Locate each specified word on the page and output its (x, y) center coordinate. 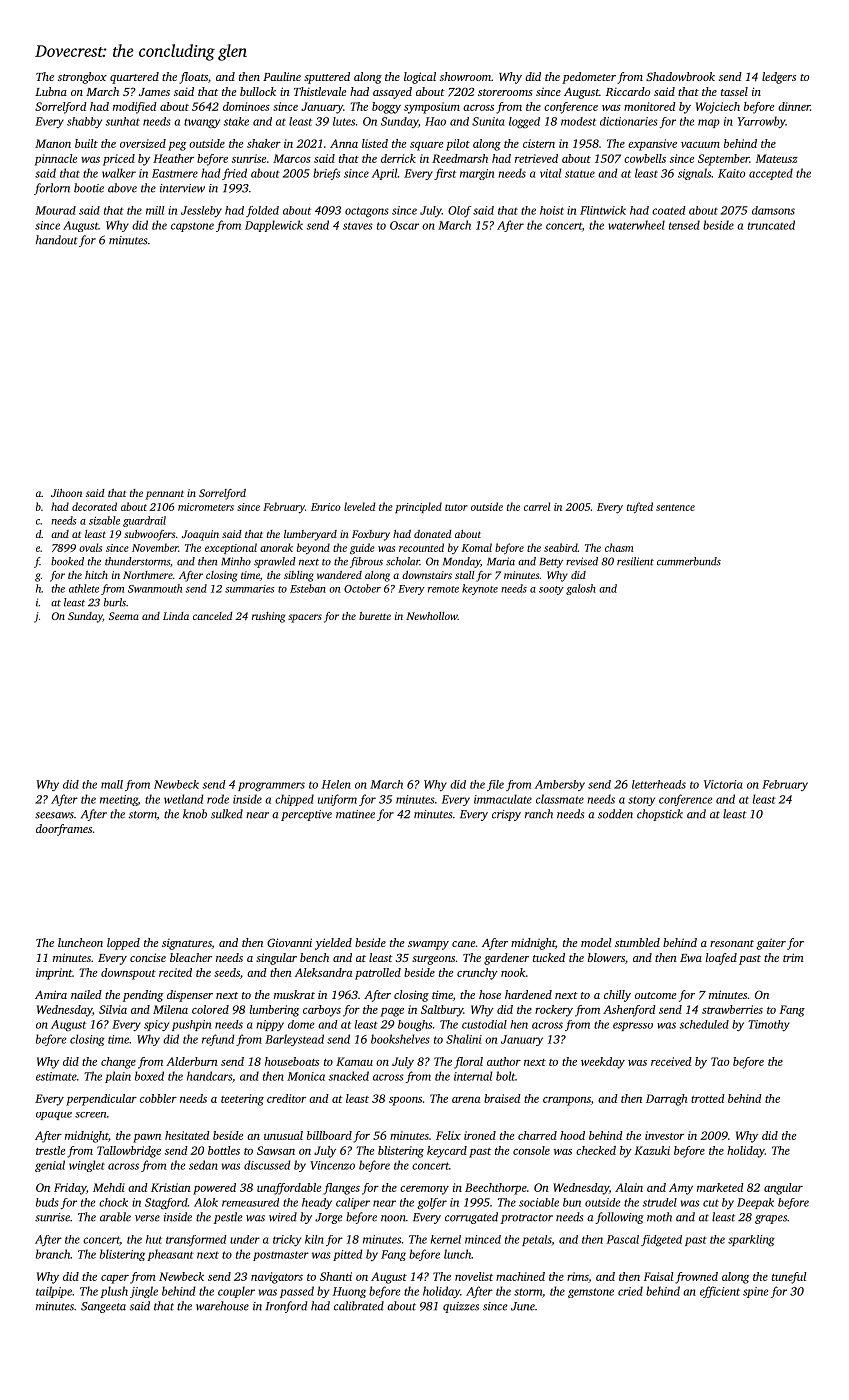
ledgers (779, 78)
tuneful (789, 1278)
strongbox (82, 78)
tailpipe (54, 1292)
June (523, 1306)
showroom (465, 76)
